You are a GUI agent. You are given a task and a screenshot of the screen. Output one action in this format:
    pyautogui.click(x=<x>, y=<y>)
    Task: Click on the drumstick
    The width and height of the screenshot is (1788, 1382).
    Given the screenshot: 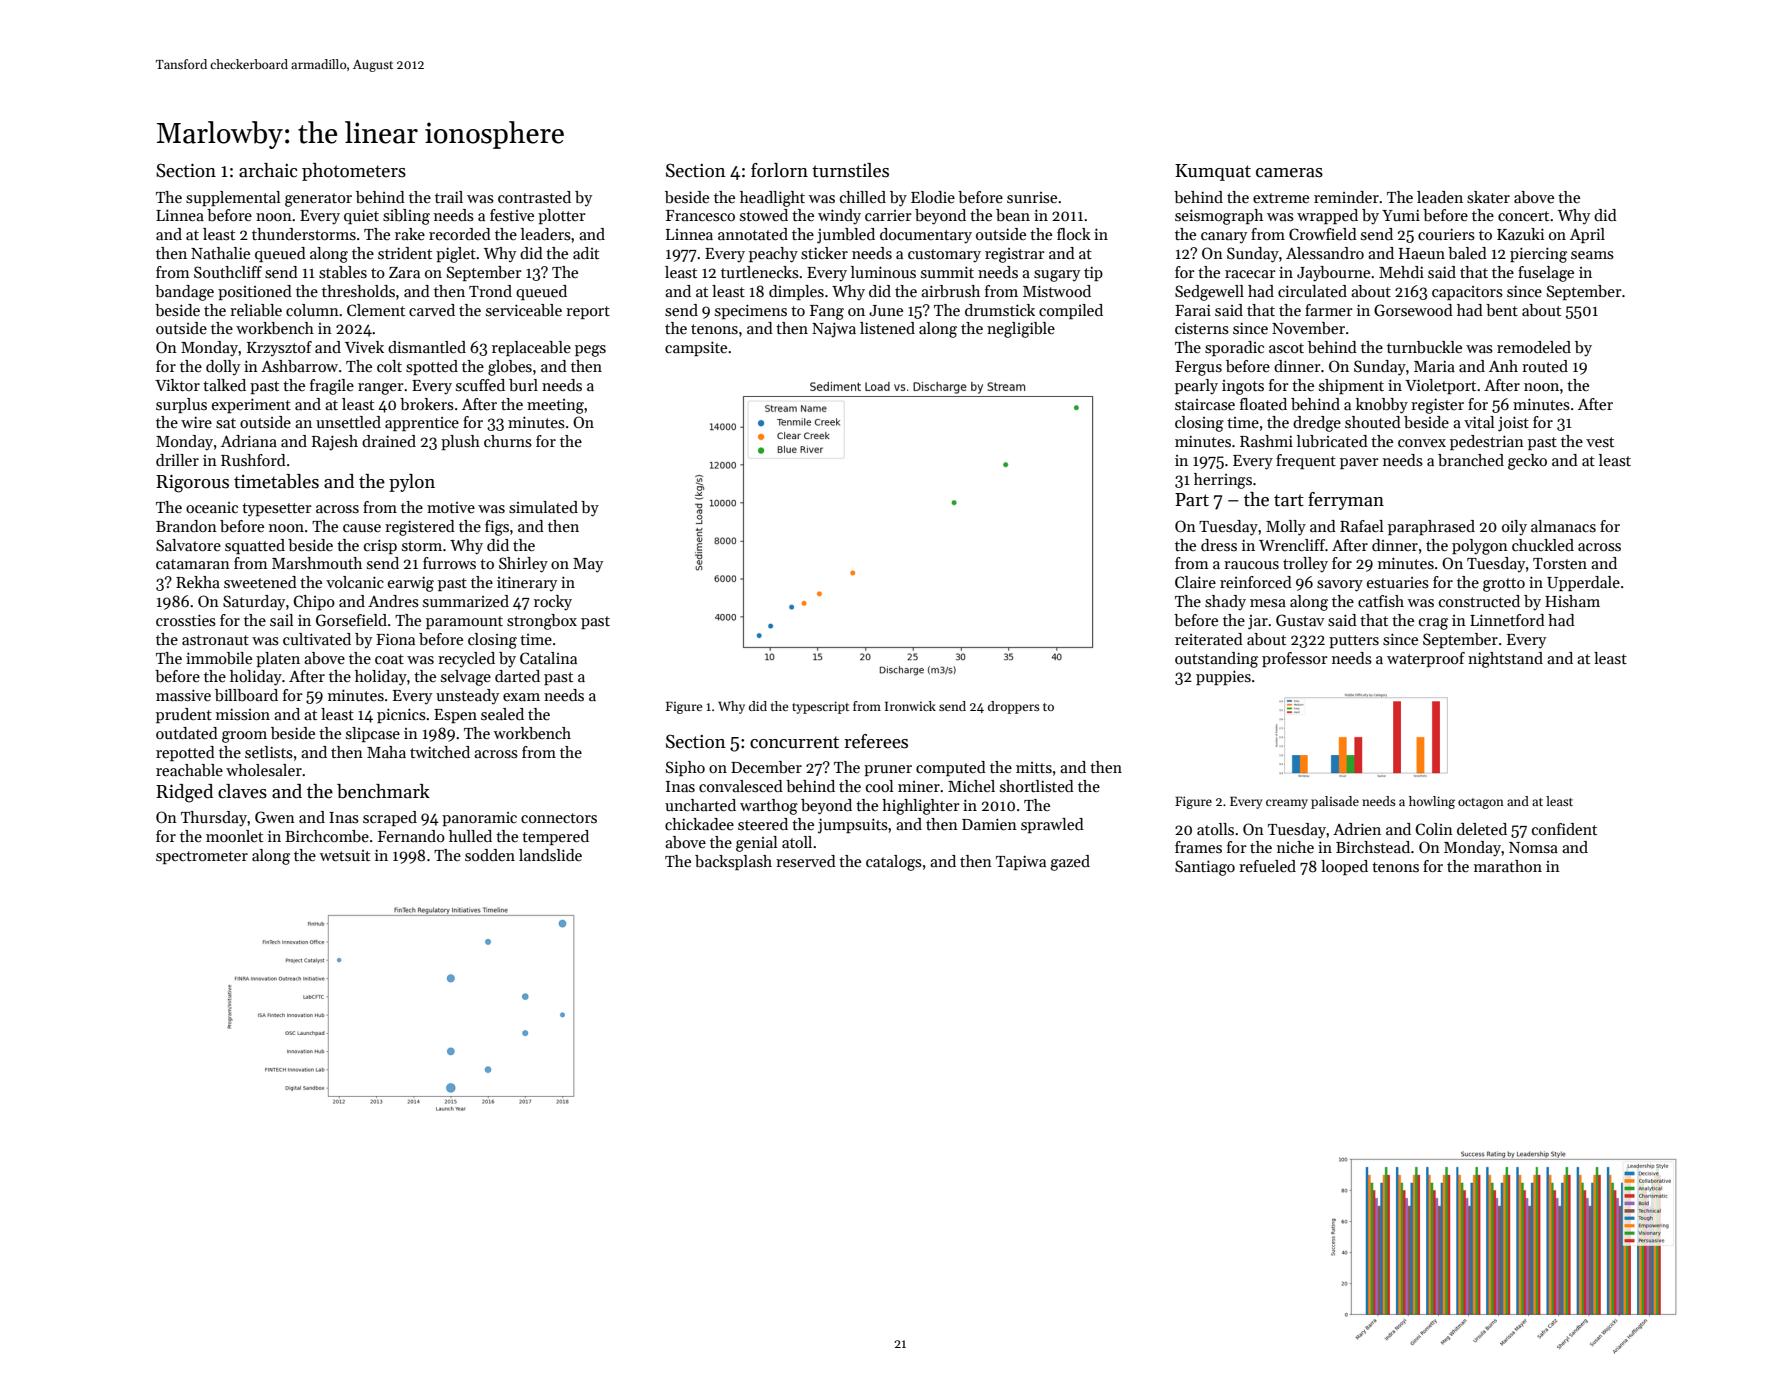 What is the action you would take?
    pyautogui.click(x=1000, y=310)
